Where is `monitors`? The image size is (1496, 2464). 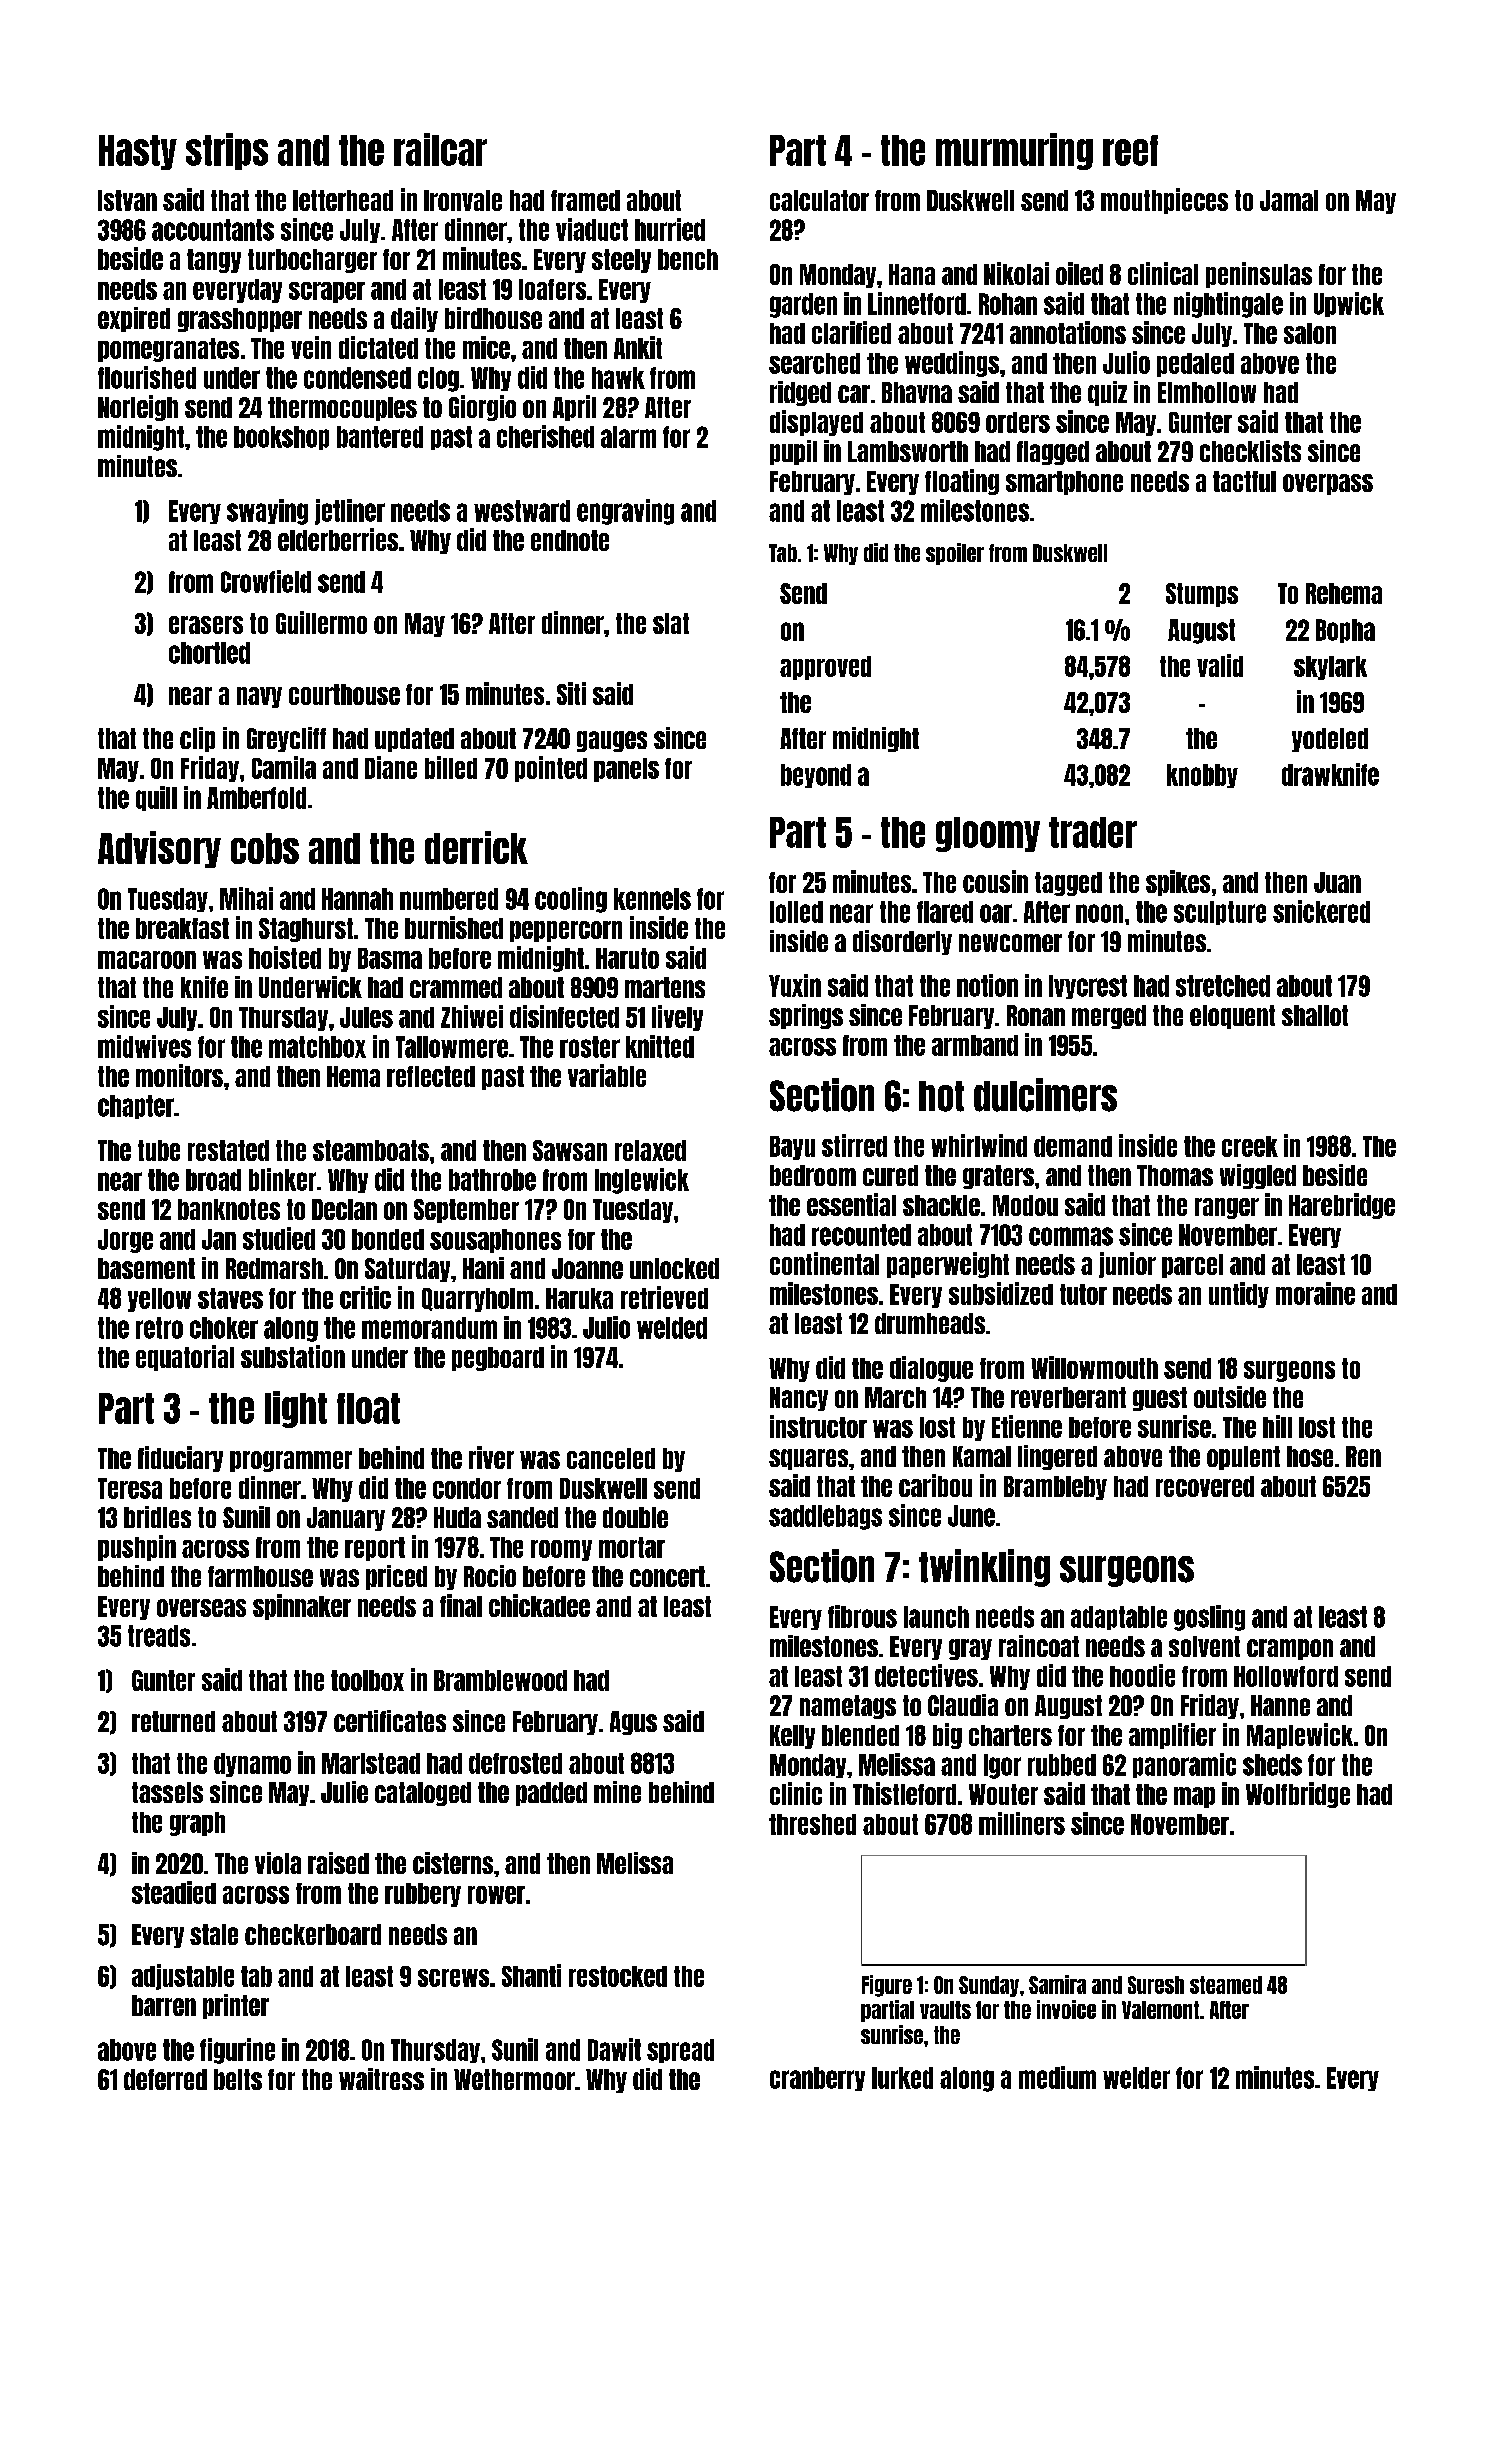
monitors is located at coordinates (179, 1075).
